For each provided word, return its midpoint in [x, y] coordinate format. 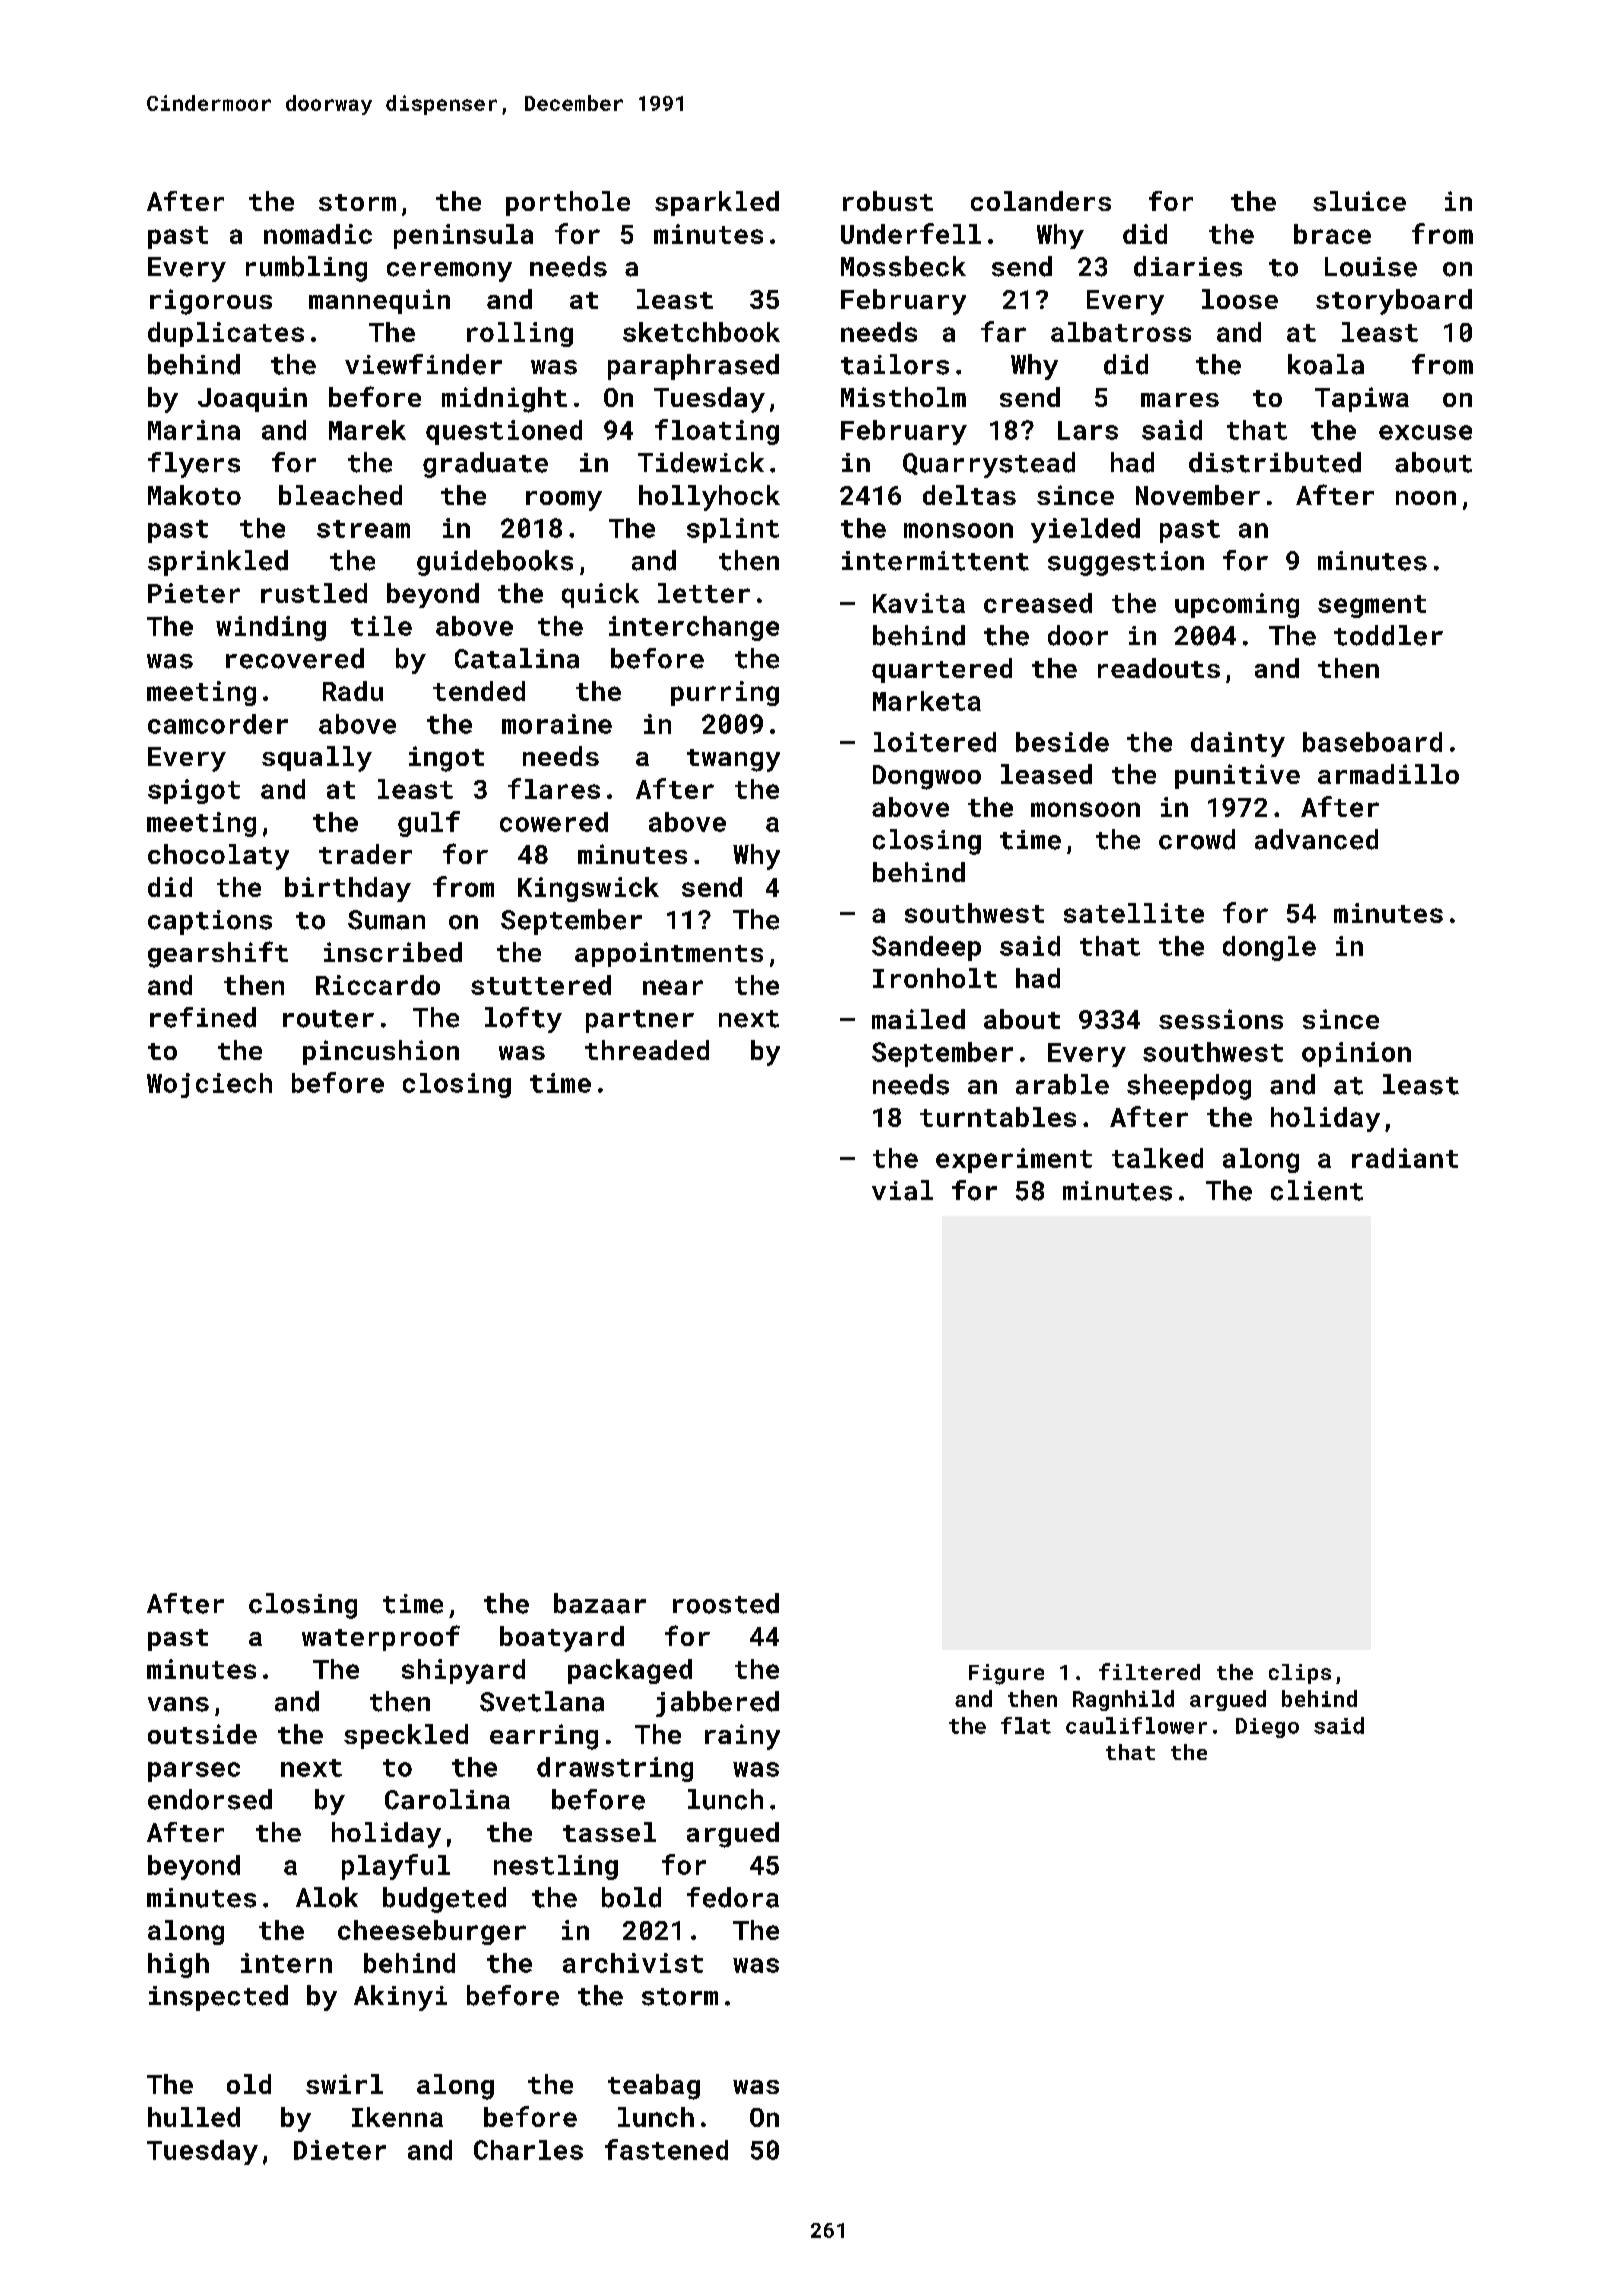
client [1317, 1190]
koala [1326, 364]
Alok [327, 1897]
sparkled [717, 203]
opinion [1356, 1054]
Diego [1267, 1728]
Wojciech [209, 1085]
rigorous [211, 302]
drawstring [615, 1769]
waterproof [381, 1638]
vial [902, 1190]
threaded [647, 1050]
